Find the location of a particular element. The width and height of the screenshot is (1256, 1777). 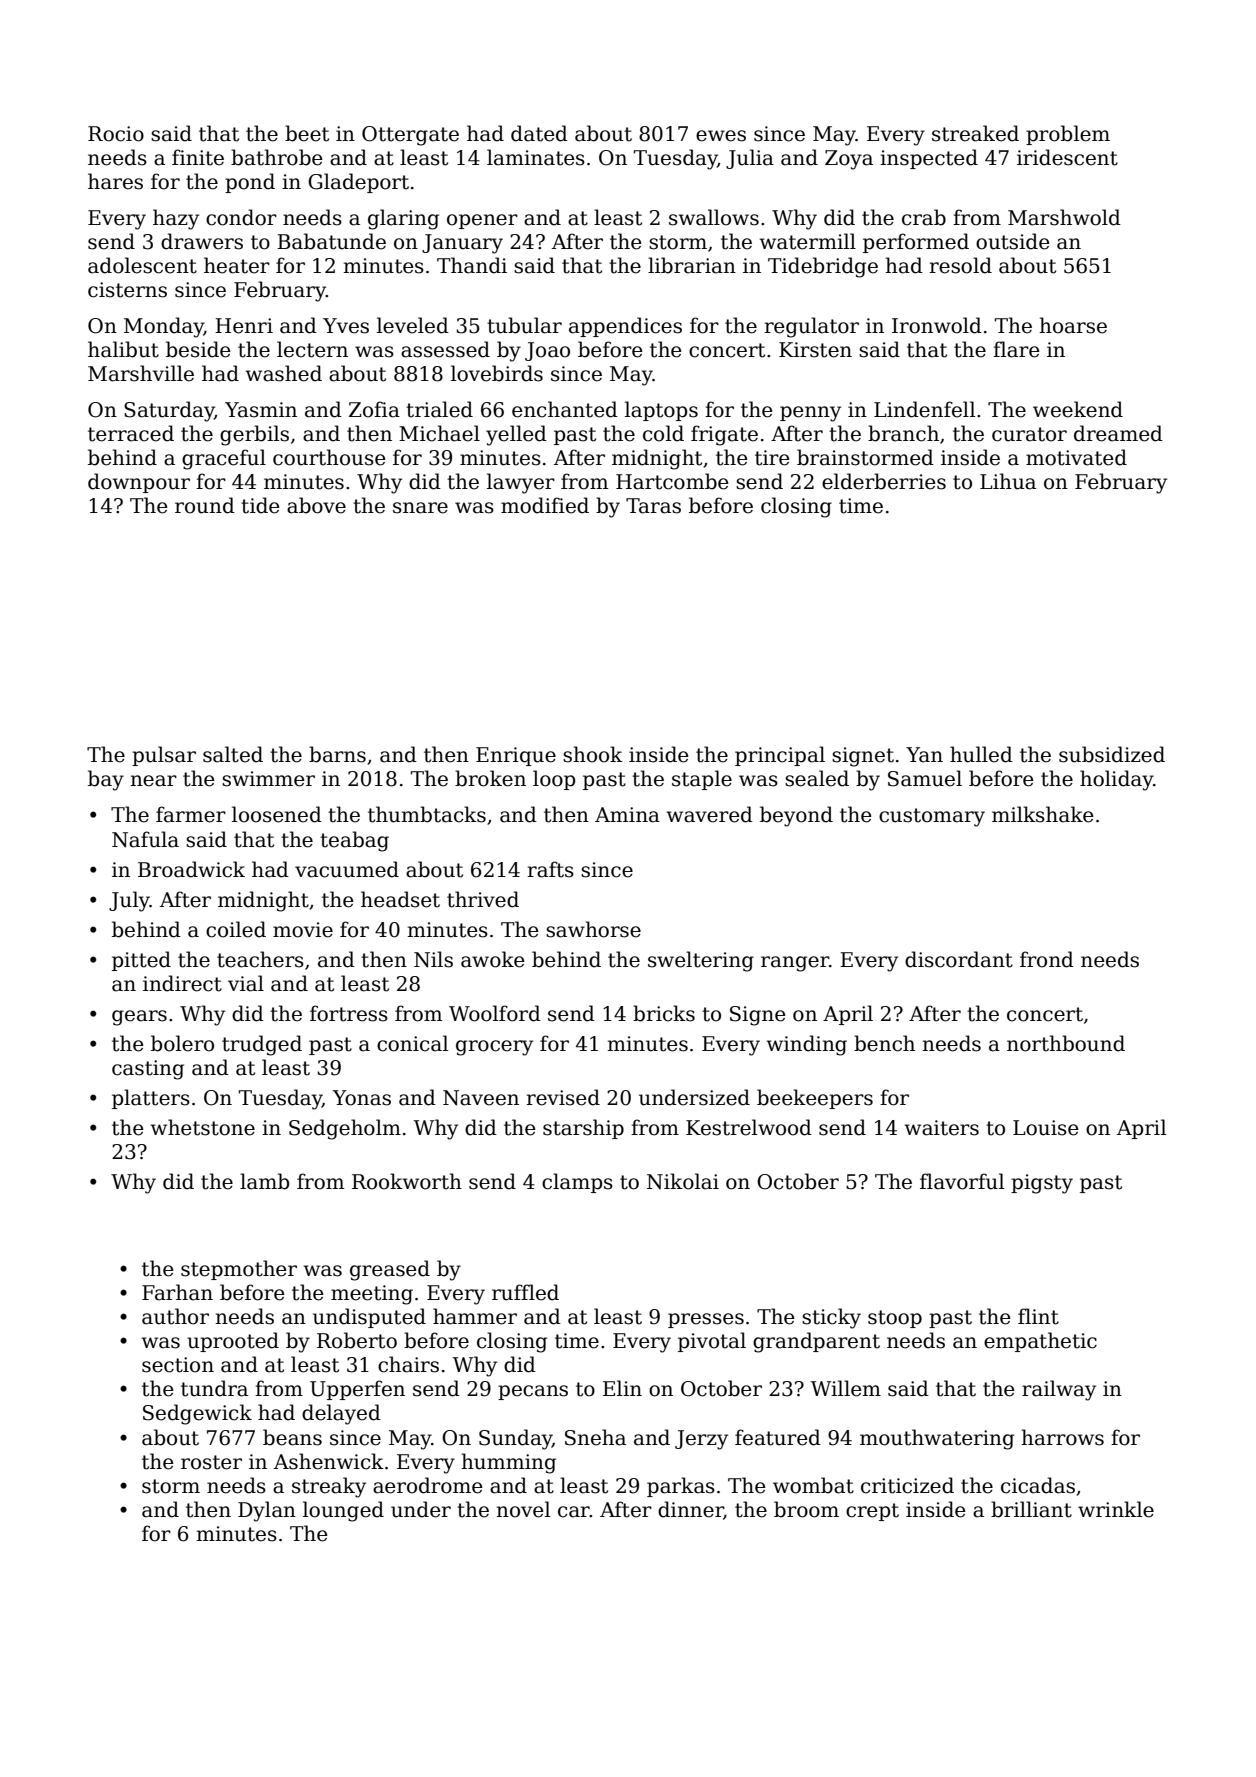

subsidized is located at coordinates (1112, 754).
